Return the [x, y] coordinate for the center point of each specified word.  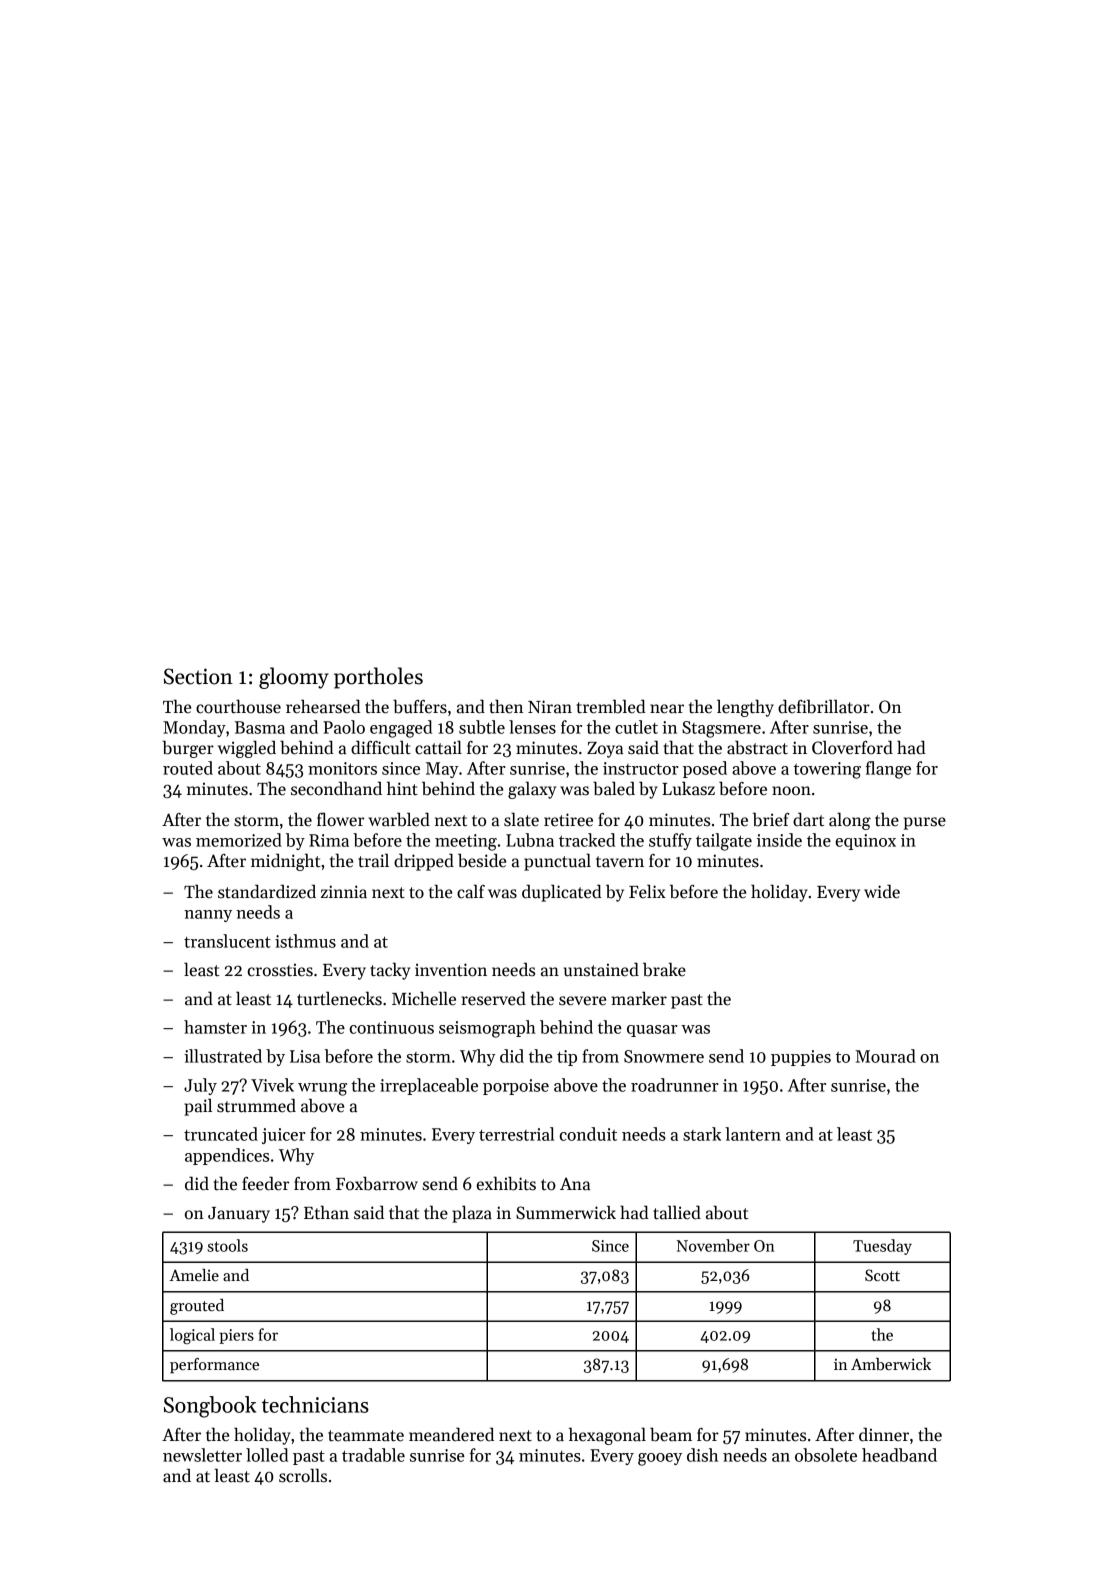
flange [888, 770]
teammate [366, 1436]
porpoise [516, 1087]
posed [705, 769]
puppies [801, 1058]
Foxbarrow [377, 1183]
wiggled [247, 749]
